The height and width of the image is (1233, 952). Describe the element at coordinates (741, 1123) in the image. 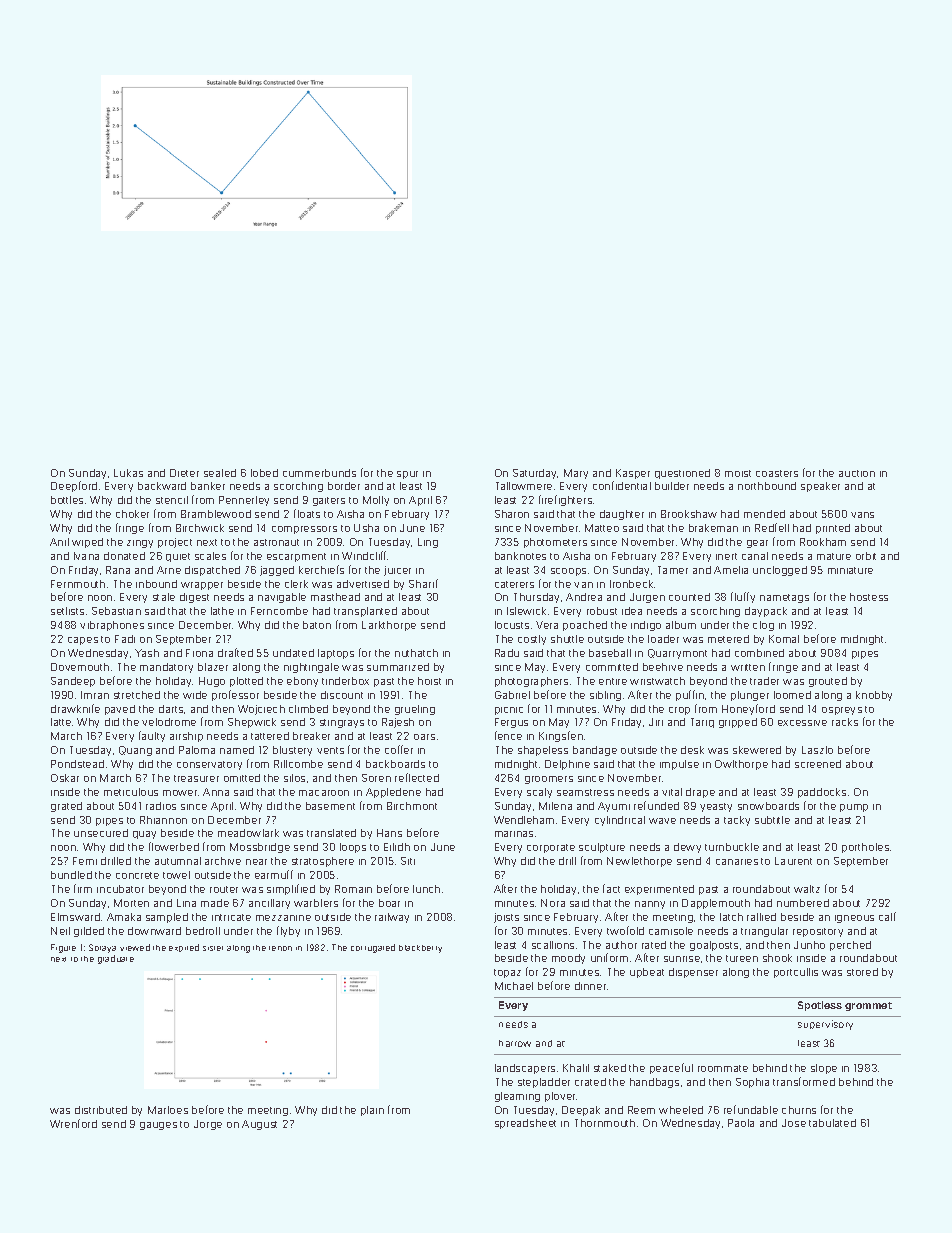

I see `Paola` at that location.
